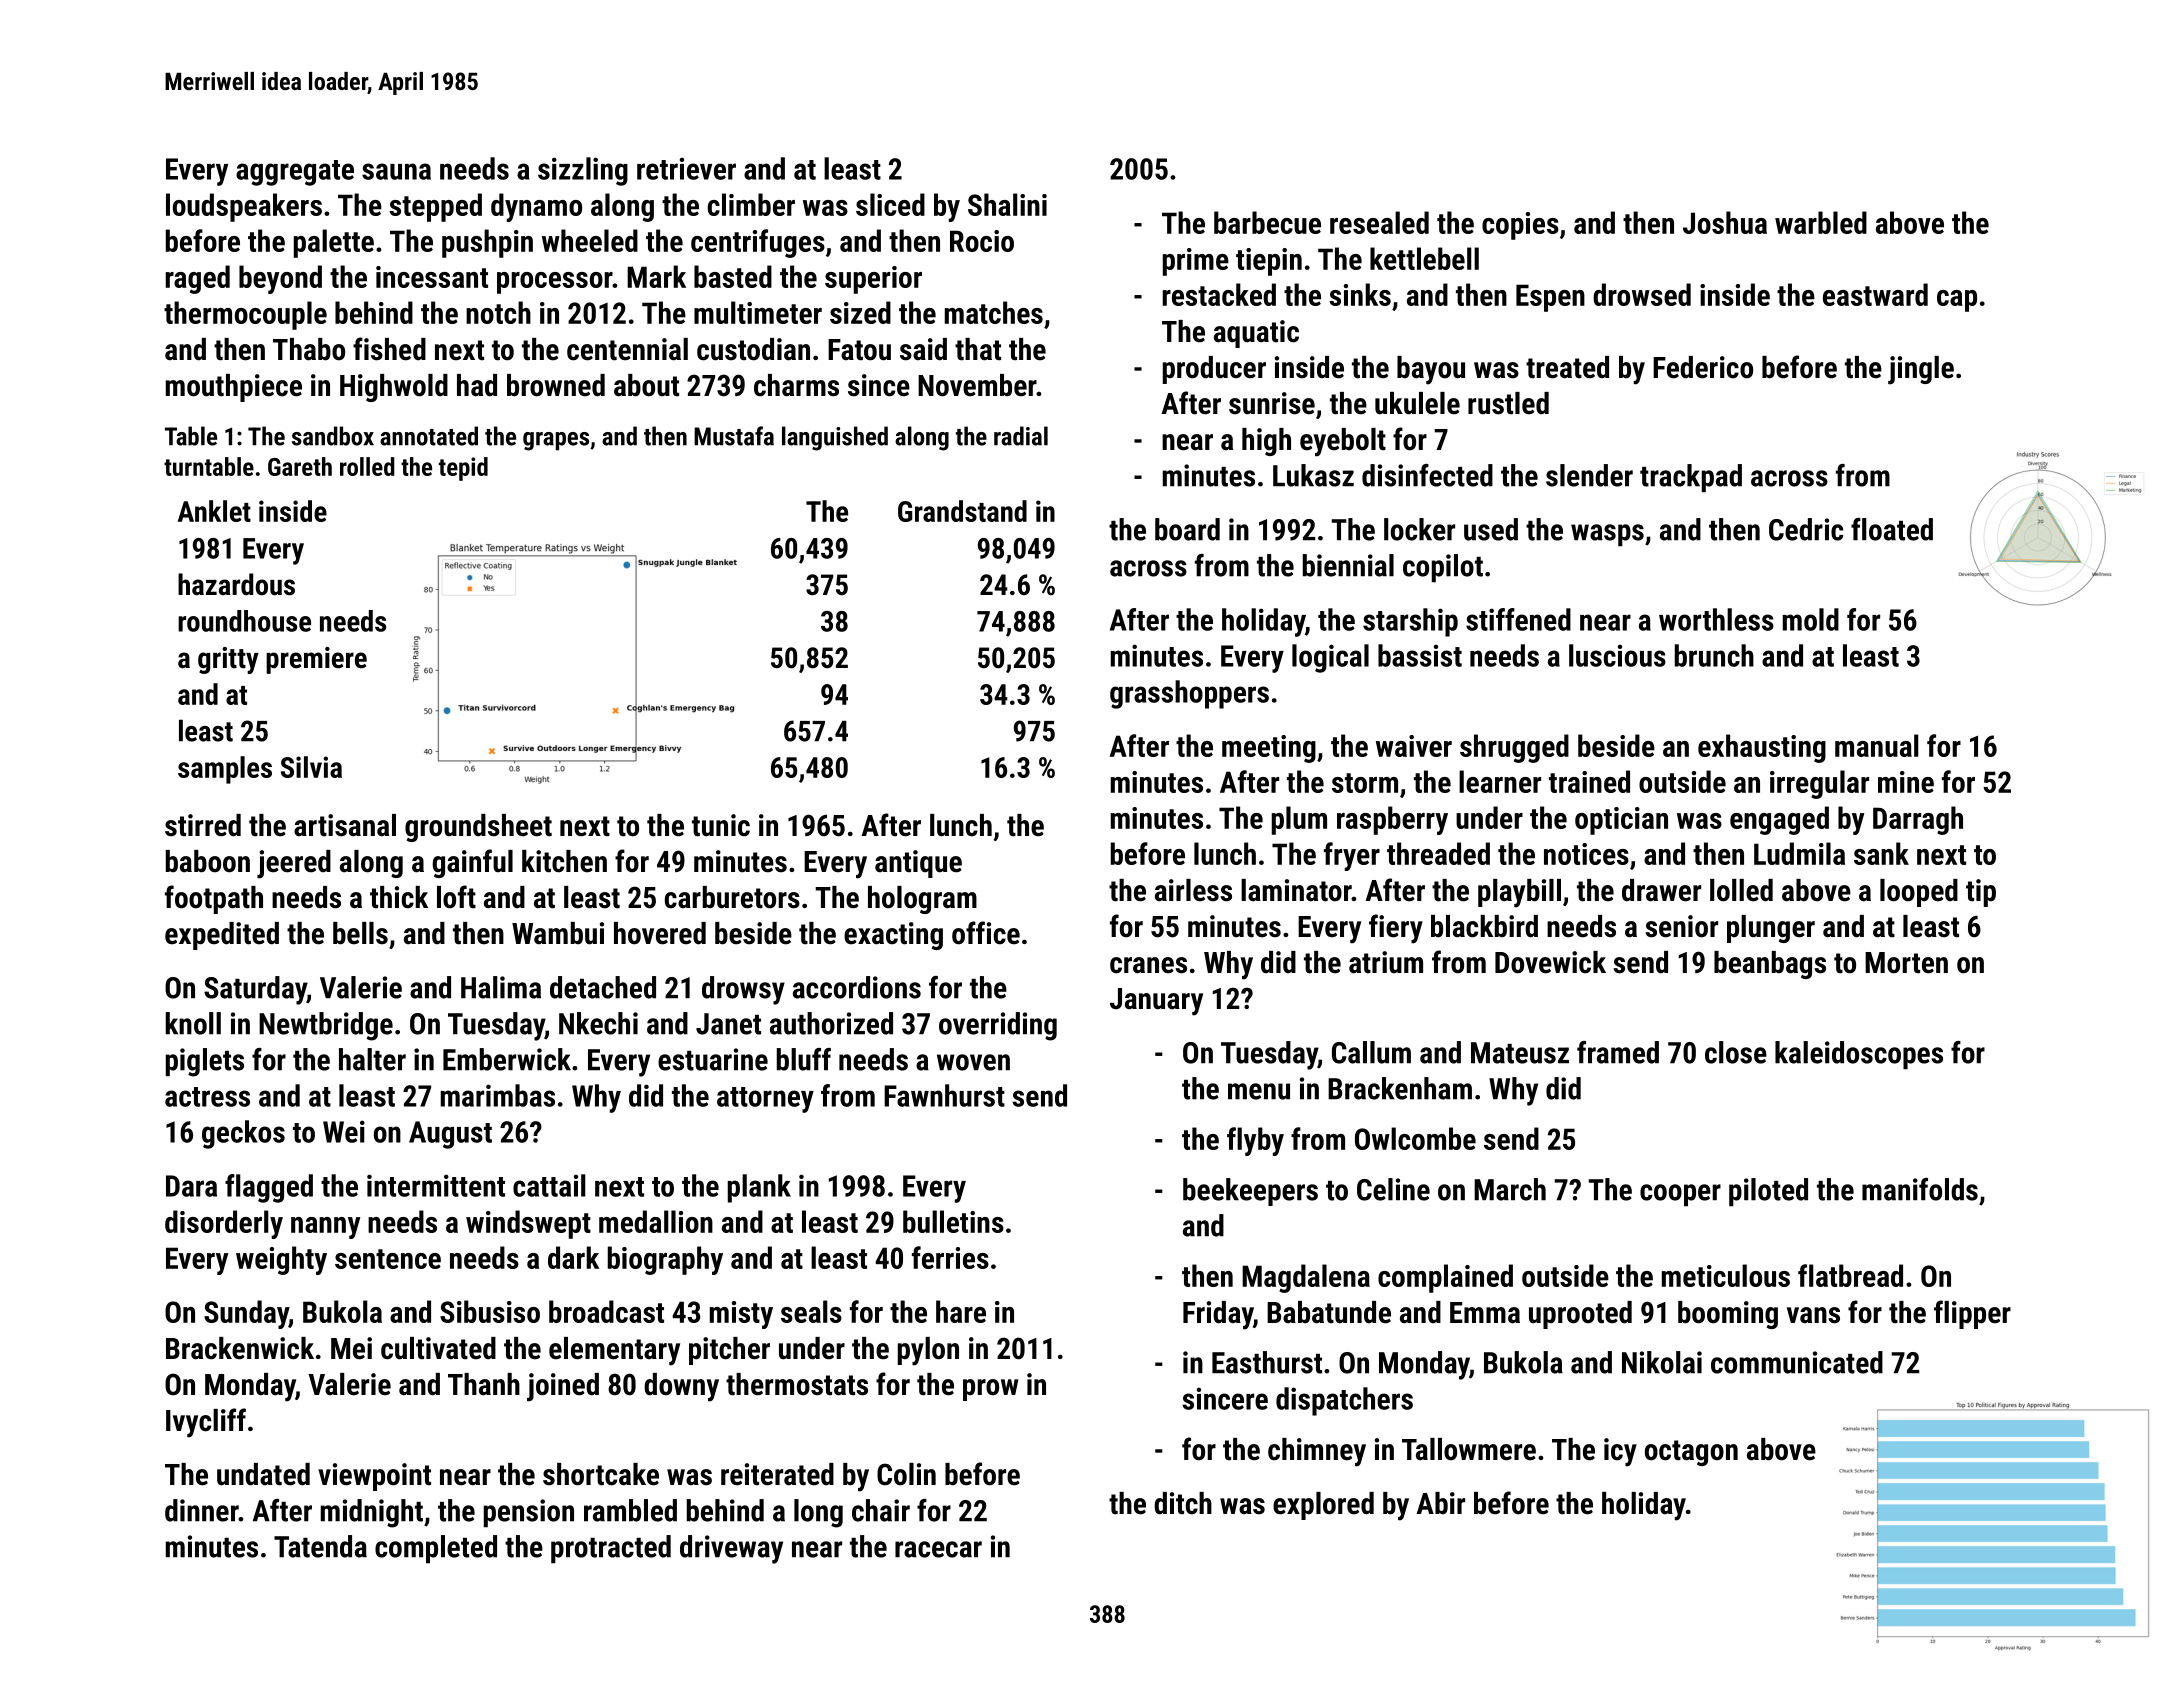  Describe the element at coordinates (197, 279) in the screenshot. I see `raged` at that location.
